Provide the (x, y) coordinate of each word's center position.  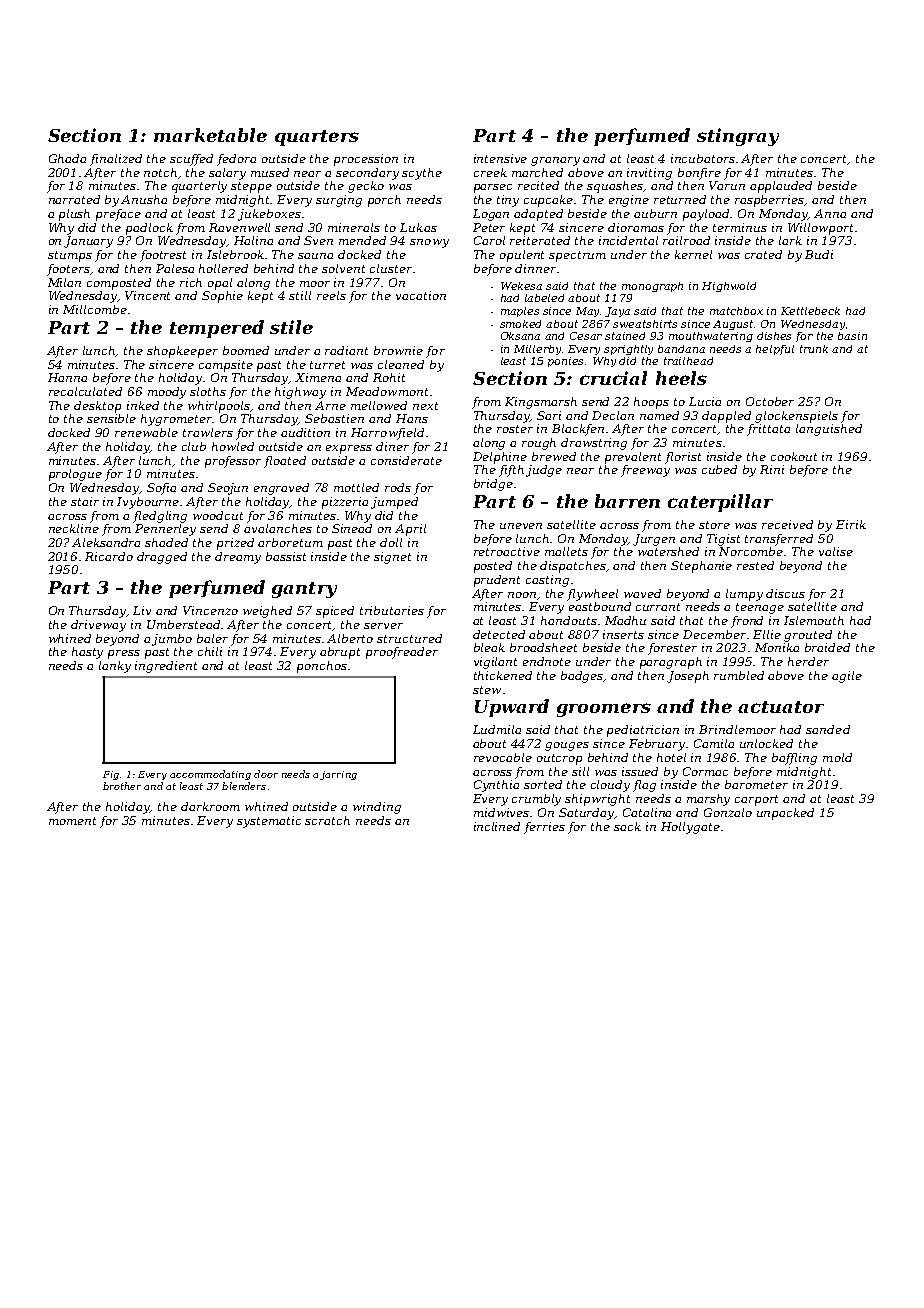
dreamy (238, 558)
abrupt (340, 653)
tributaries (392, 610)
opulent (522, 256)
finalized (116, 160)
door (266, 774)
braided (827, 647)
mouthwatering (711, 337)
